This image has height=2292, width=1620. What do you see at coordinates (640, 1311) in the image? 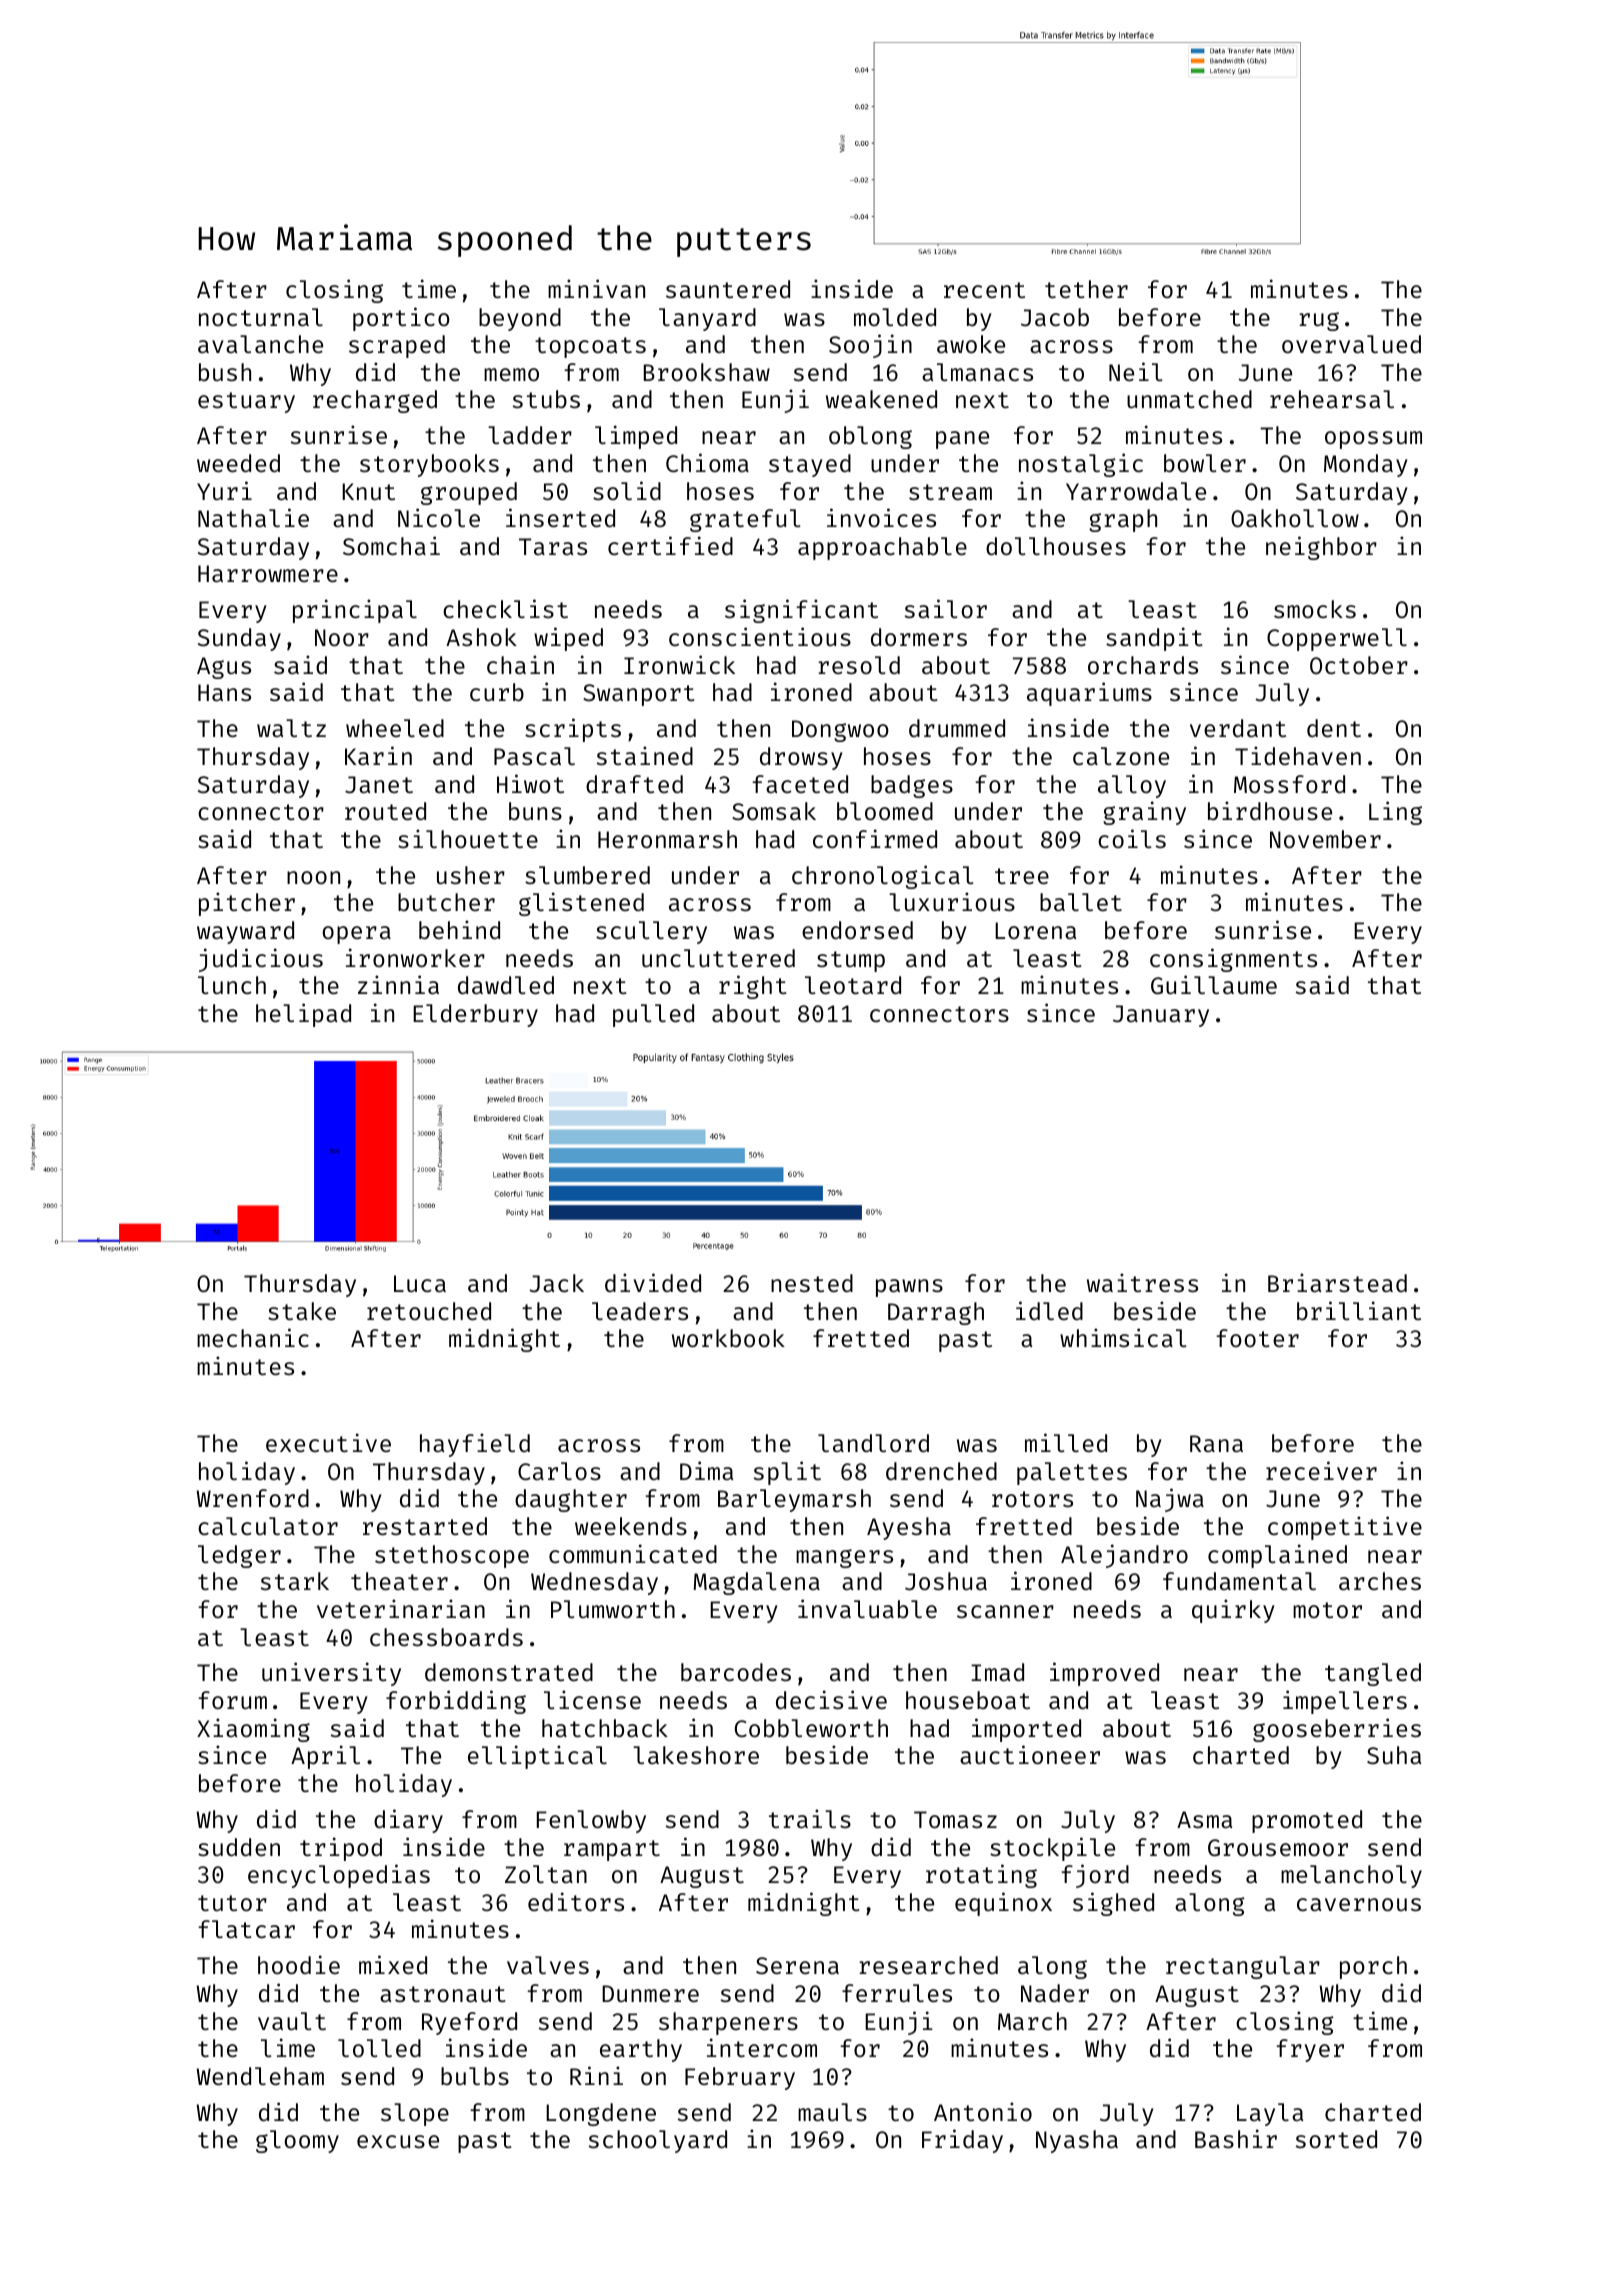
I see `leaders` at bounding box center [640, 1311].
